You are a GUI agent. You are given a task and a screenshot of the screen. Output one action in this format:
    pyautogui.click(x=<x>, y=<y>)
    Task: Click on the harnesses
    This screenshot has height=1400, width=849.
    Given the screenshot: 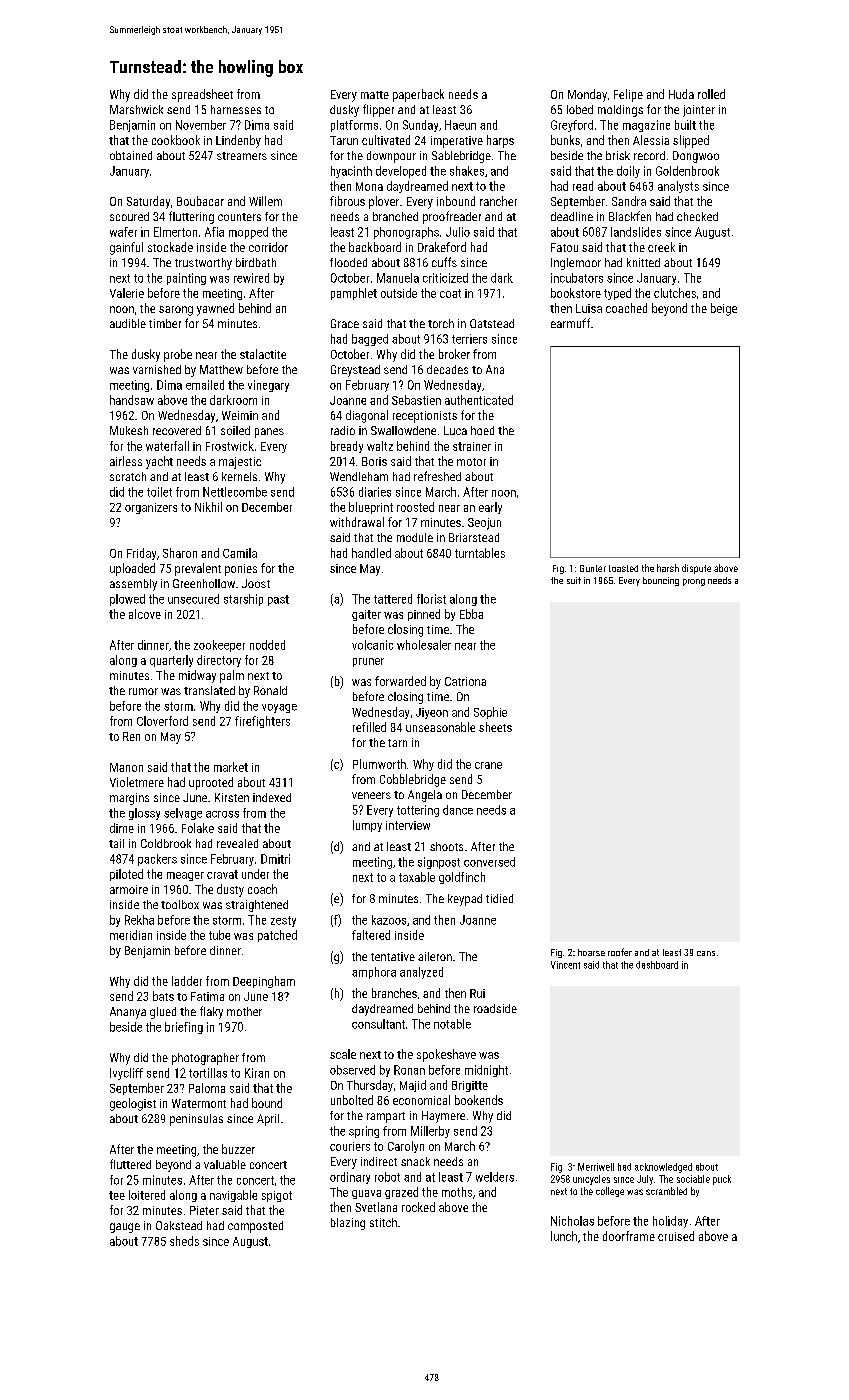 What is the action you would take?
    pyautogui.click(x=236, y=109)
